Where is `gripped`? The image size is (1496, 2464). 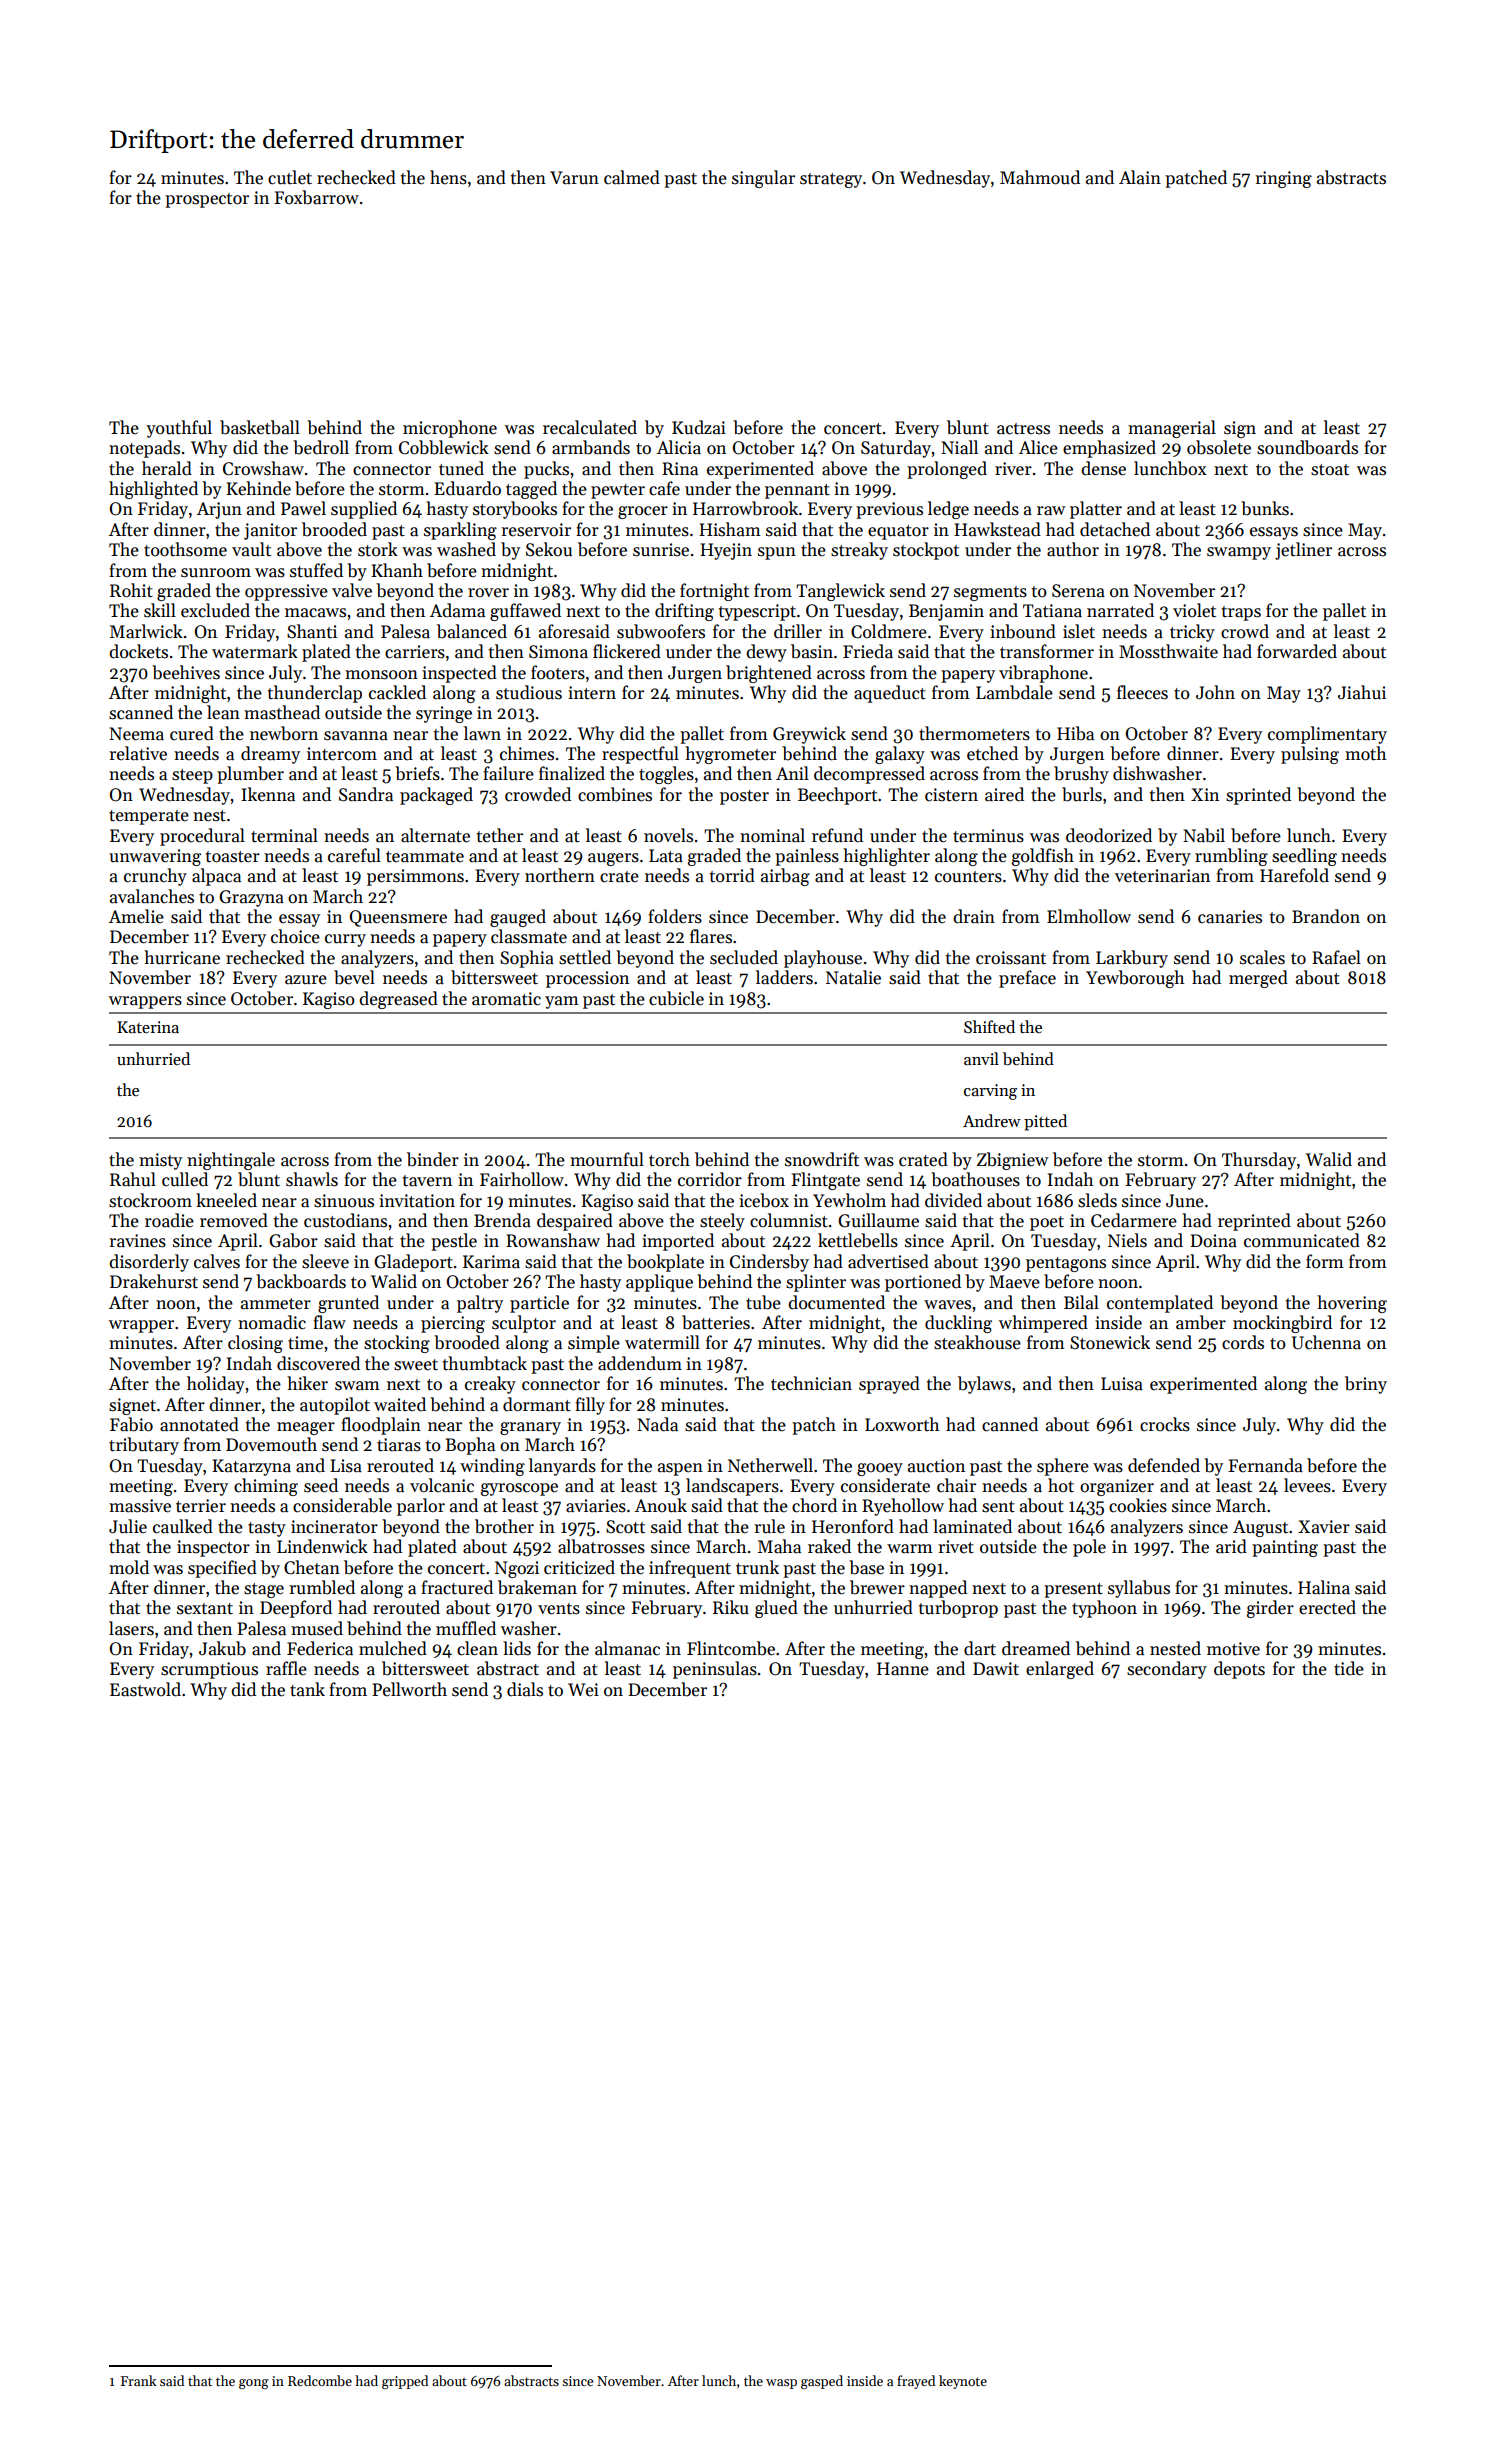
gripped is located at coordinates (405, 2382).
